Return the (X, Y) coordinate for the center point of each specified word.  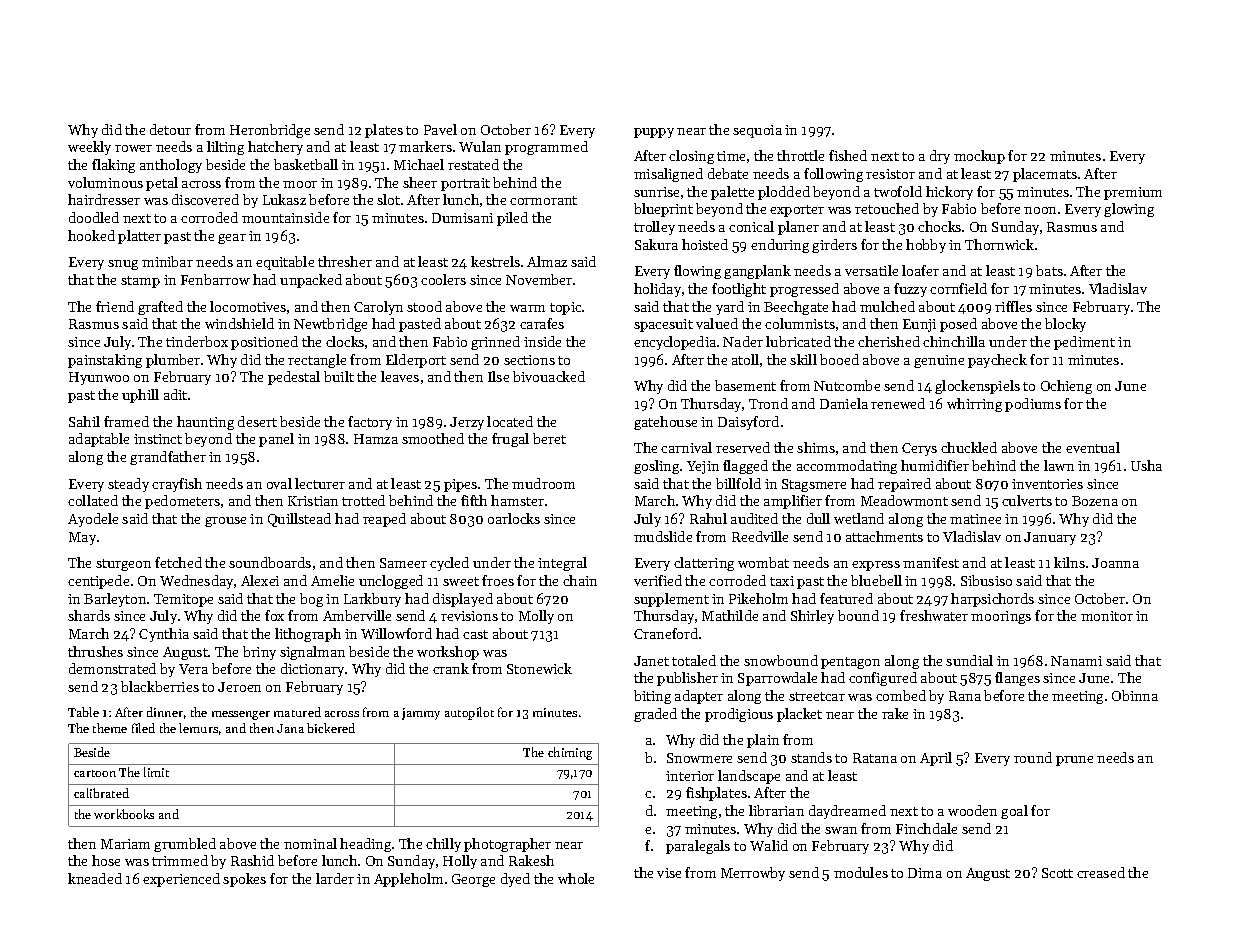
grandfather (168, 458)
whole (576, 878)
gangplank (757, 272)
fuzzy (910, 290)
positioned (264, 343)
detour (170, 129)
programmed (546, 148)
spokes (244, 880)
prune (1074, 761)
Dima (925, 873)
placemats (1045, 175)
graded (655, 715)
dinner (165, 712)
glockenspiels (977, 387)
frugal (510, 440)
